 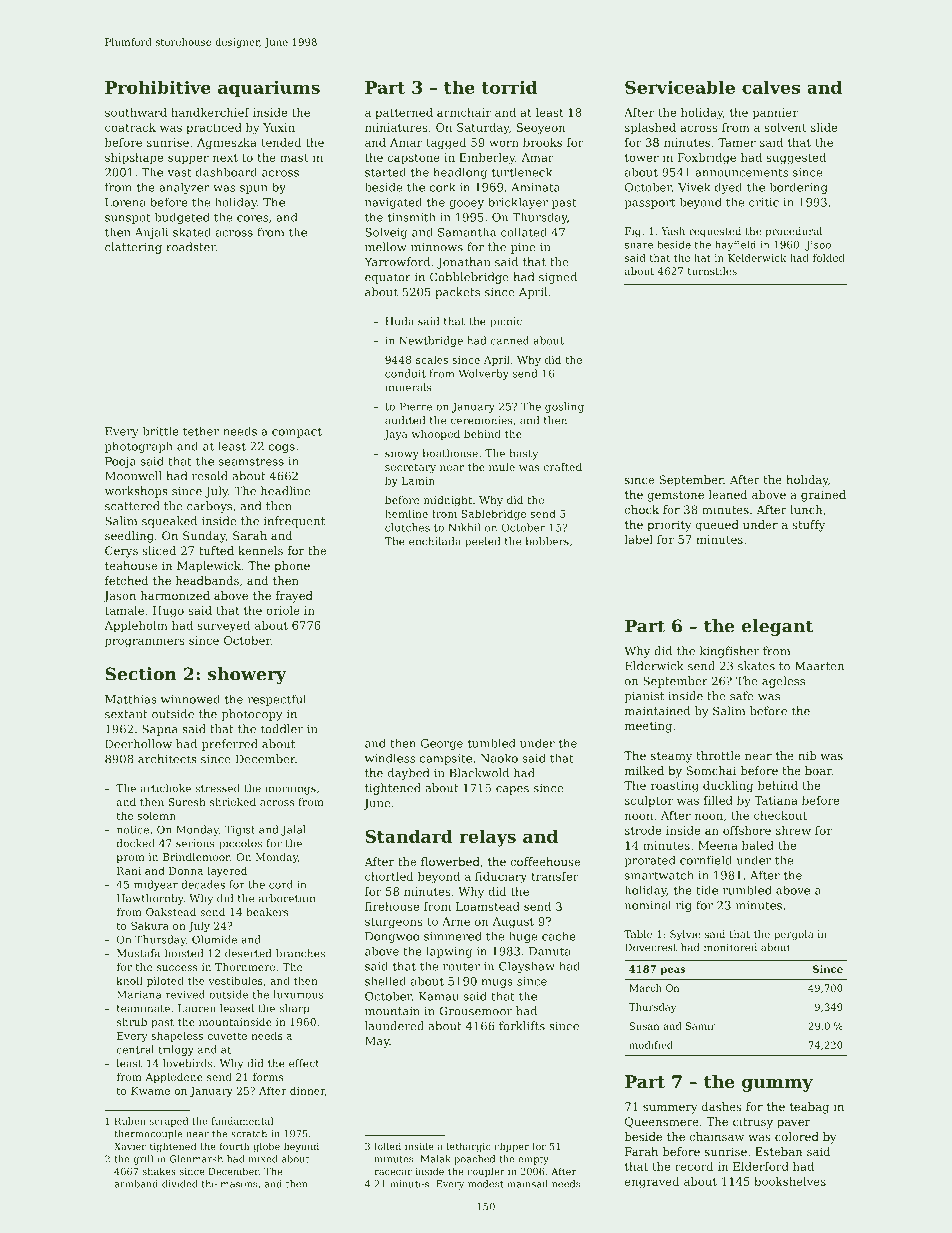 I want to click on Prohibitive, so click(x=158, y=87).
